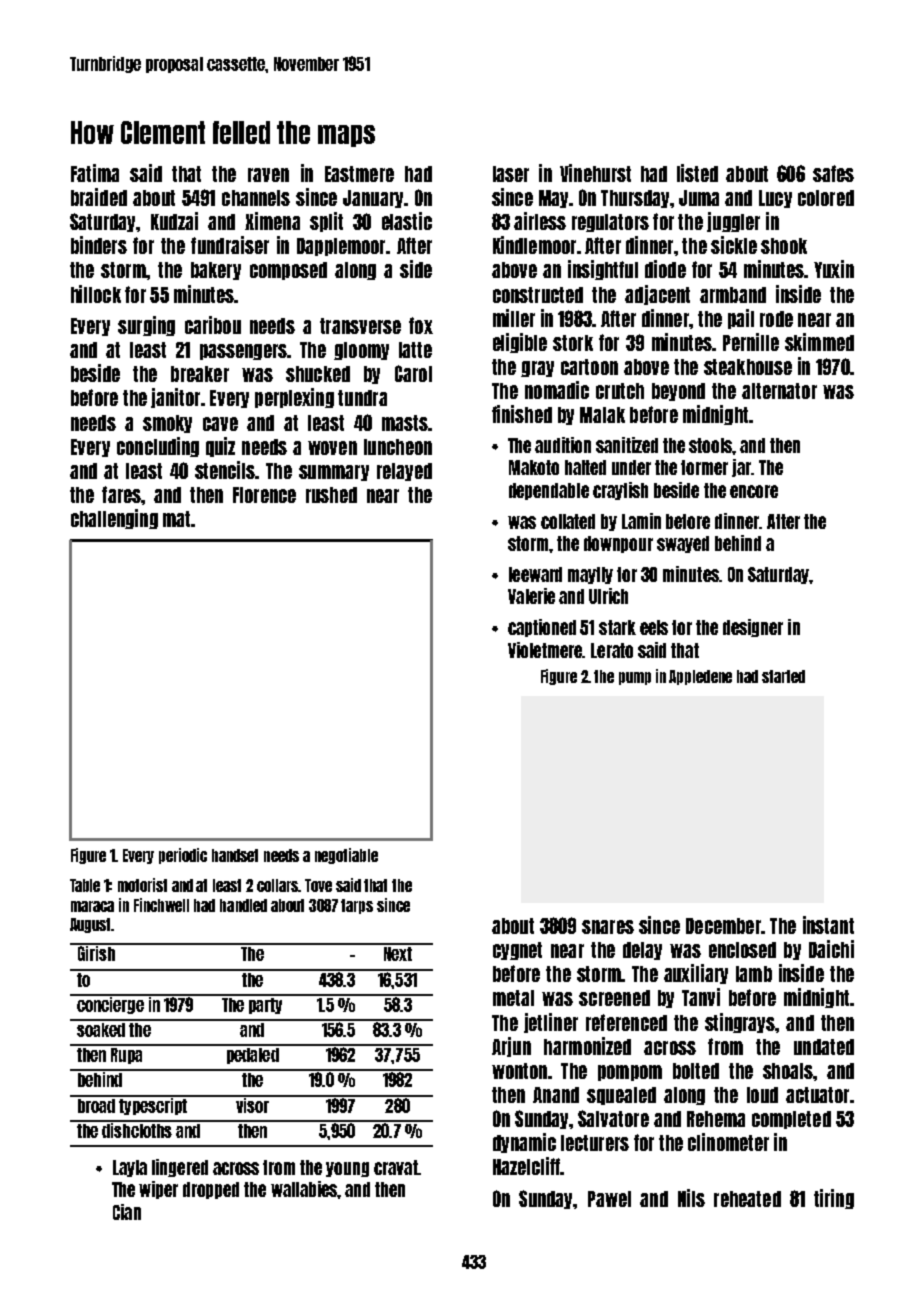 The image size is (924, 1311). What do you see at coordinates (826, 198) in the image?
I see `colored` at bounding box center [826, 198].
